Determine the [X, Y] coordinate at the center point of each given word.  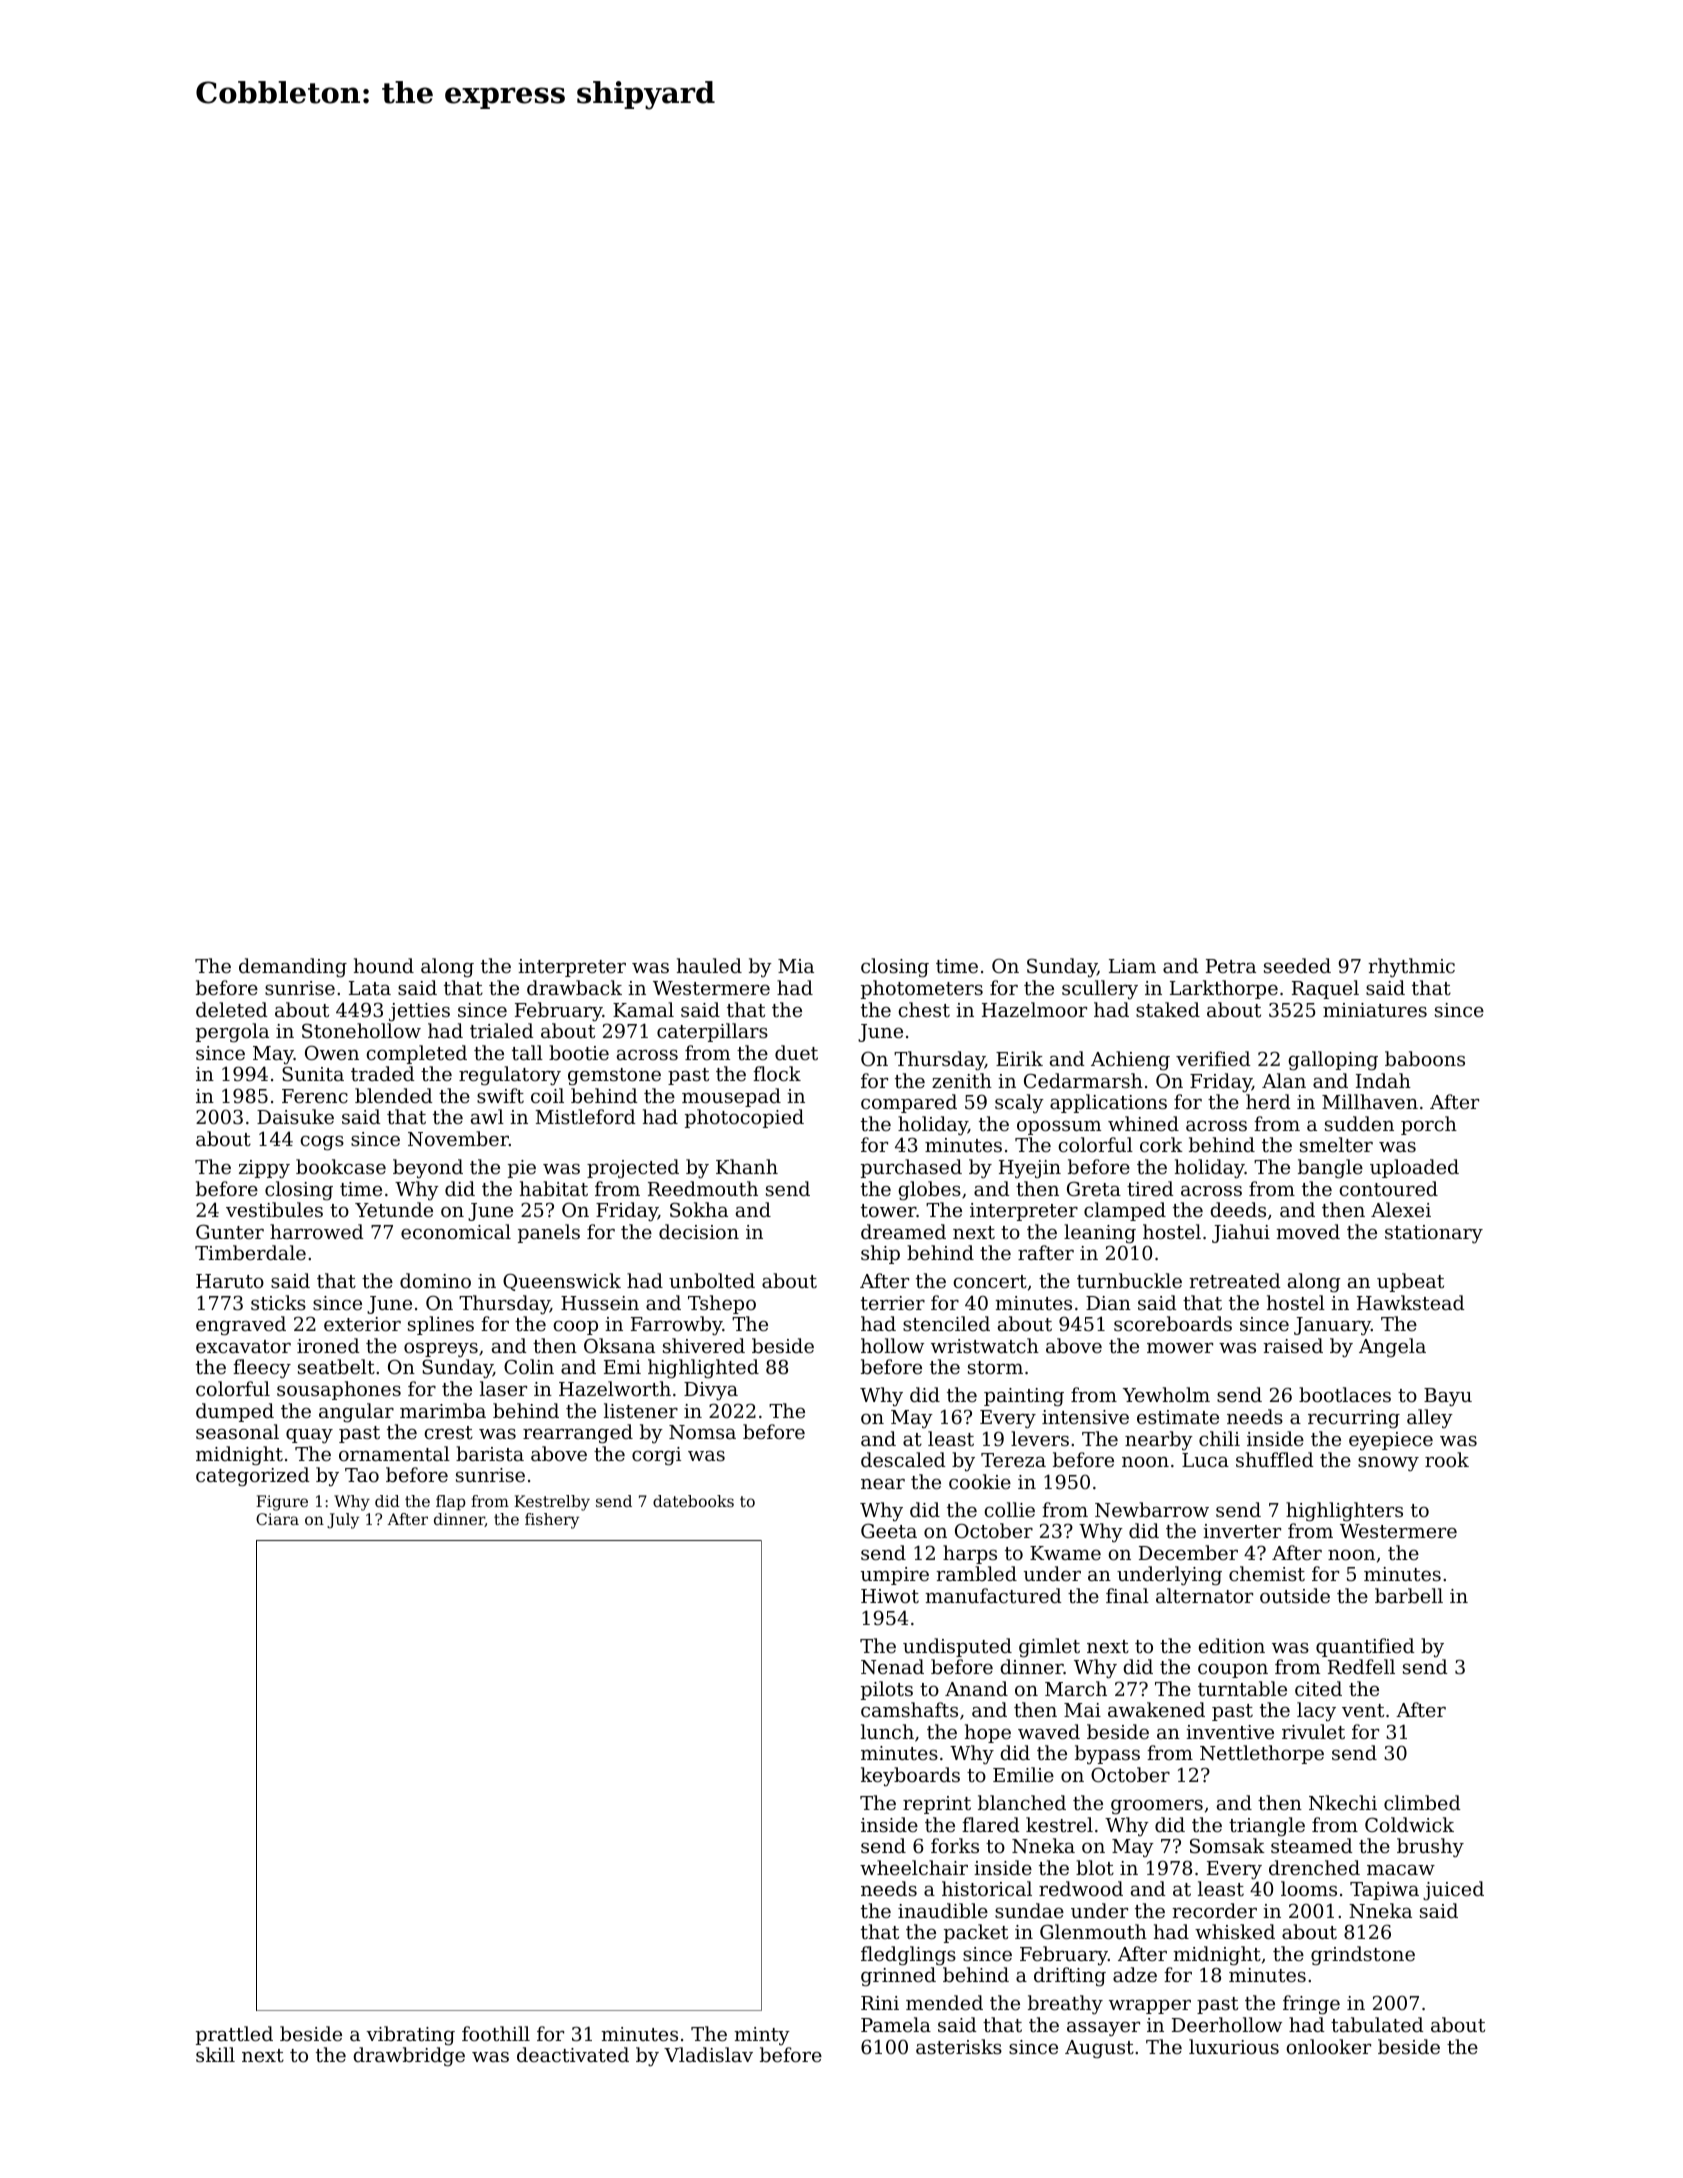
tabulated [1377, 2024]
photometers [922, 989]
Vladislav [708, 2054]
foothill [496, 2033]
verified [1213, 1058]
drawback [574, 987]
